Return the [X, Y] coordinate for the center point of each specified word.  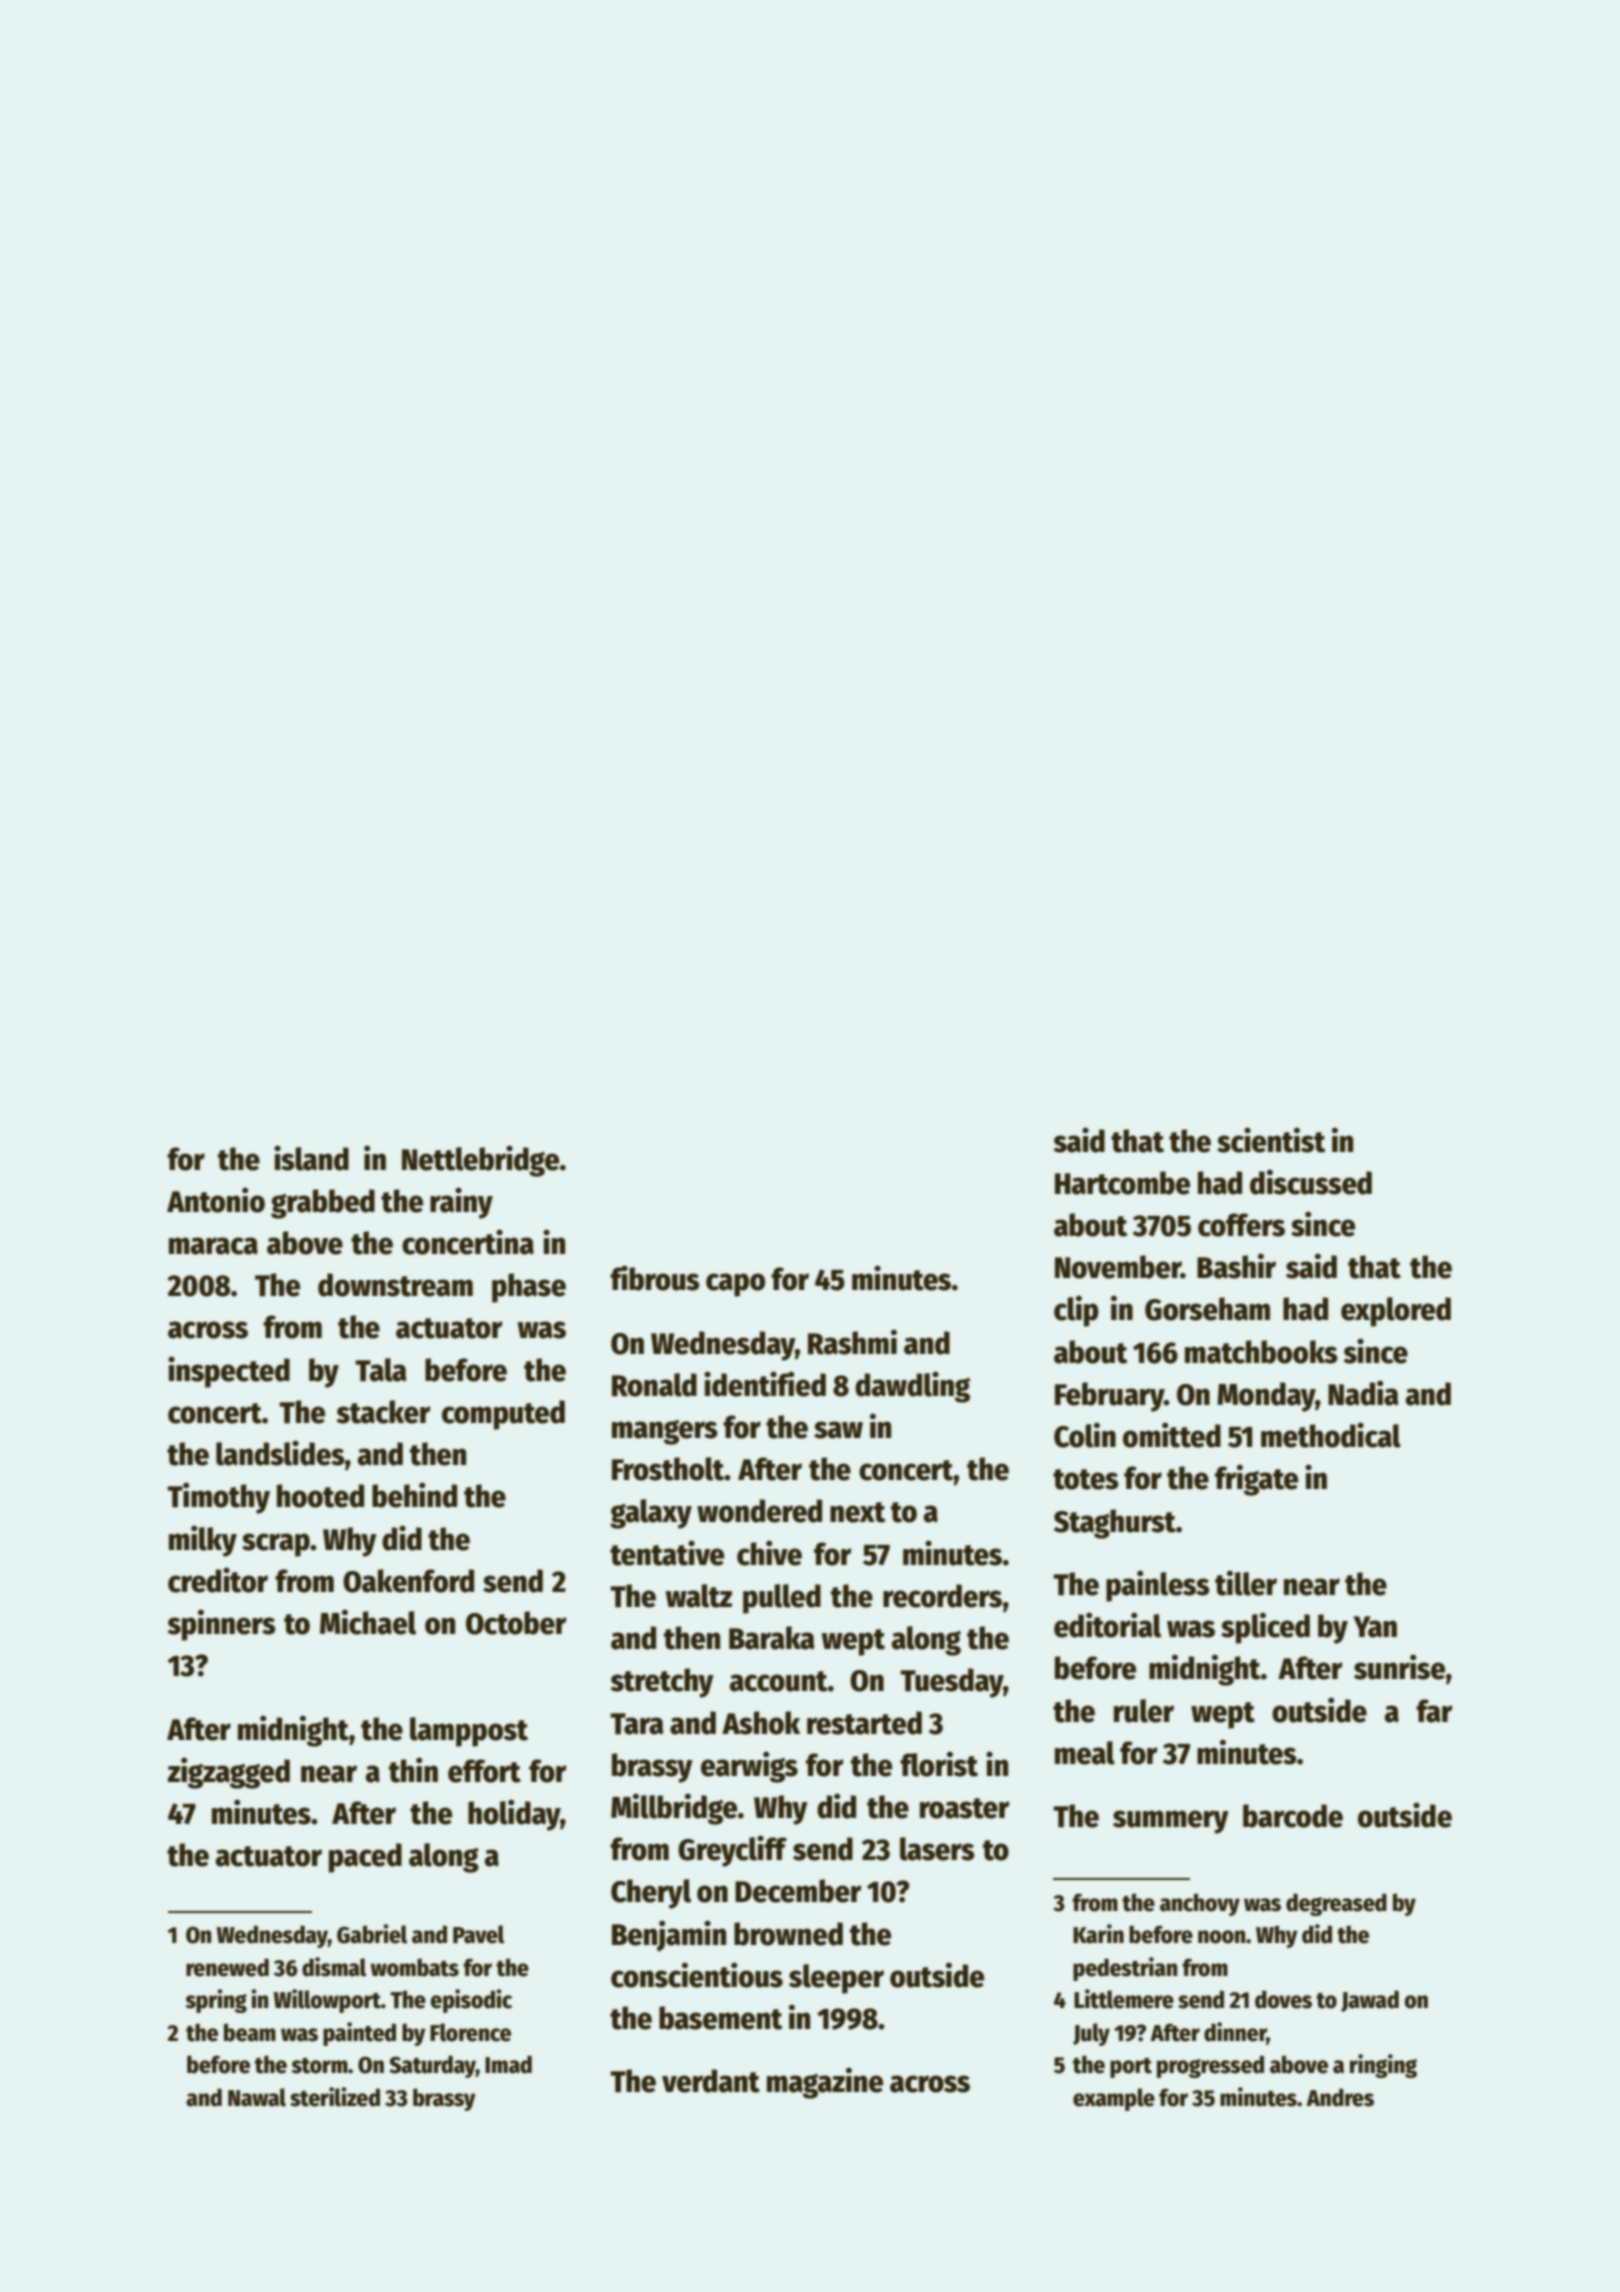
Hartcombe [1122, 1183]
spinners [222, 1625]
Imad [508, 2064]
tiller [1246, 1583]
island [311, 1158]
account [778, 1681]
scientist [1271, 1140]
